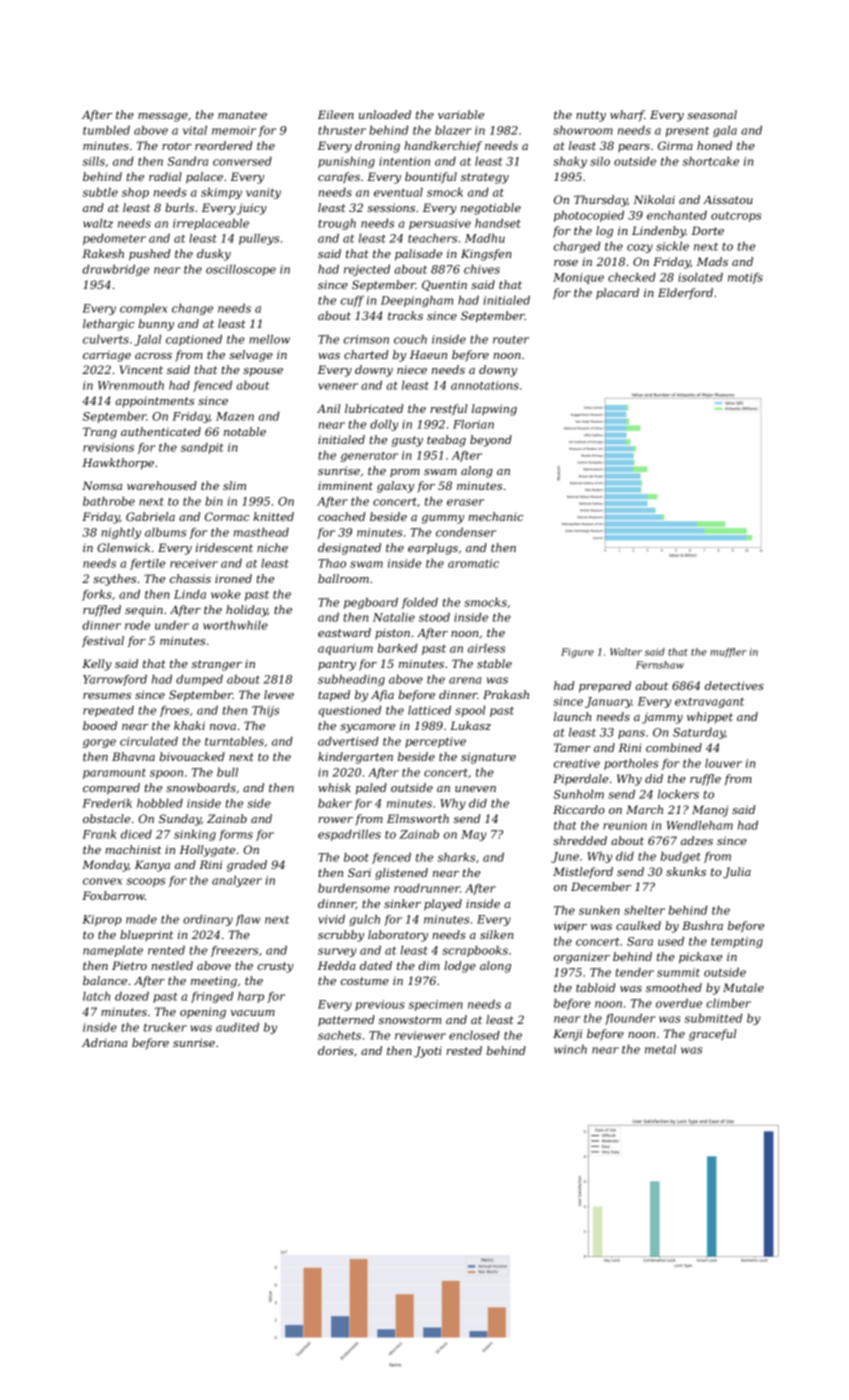 The height and width of the screenshot is (1400, 849). I want to click on unloaded, so click(385, 114).
